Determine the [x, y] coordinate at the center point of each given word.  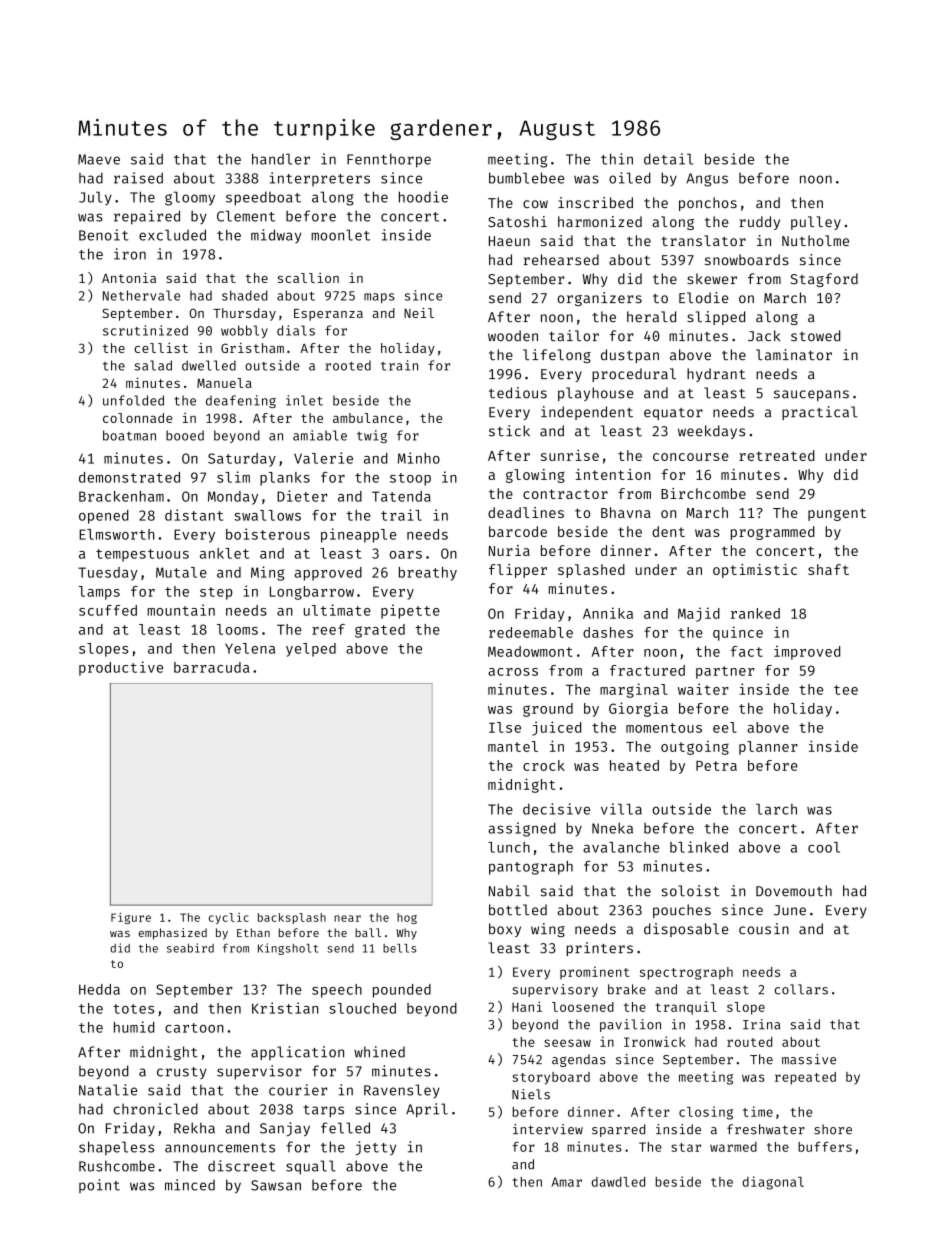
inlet [304, 400]
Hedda [99, 989]
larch [776, 809]
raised [138, 178]
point [99, 1186]
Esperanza [328, 315]
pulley [816, 223]
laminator [794, 355]
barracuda [211, 667]
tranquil [686, 1008]
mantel [513, 746]
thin [617, 159]
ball [368, 932]
